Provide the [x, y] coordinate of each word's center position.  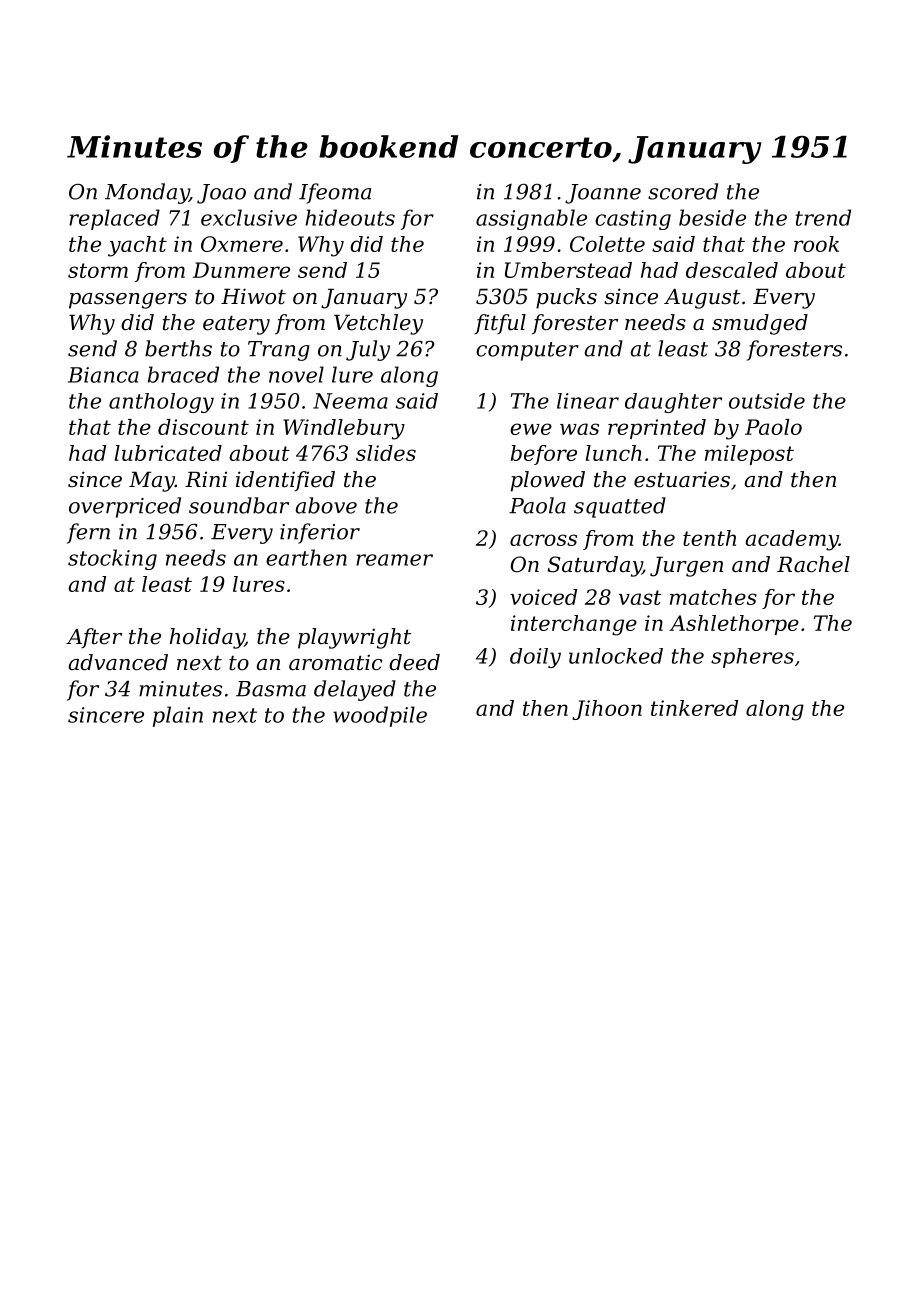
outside [767, 401]
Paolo [773, 427]
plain [178, 716]
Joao [221, 194]
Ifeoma [335, 193]
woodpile [380, 716]
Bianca [103, 375]
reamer [394, 560]
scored [683, 191]
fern [88, 533]
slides [386, 453]
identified [285, 481]
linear [588, 401]
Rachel [813, 564]
